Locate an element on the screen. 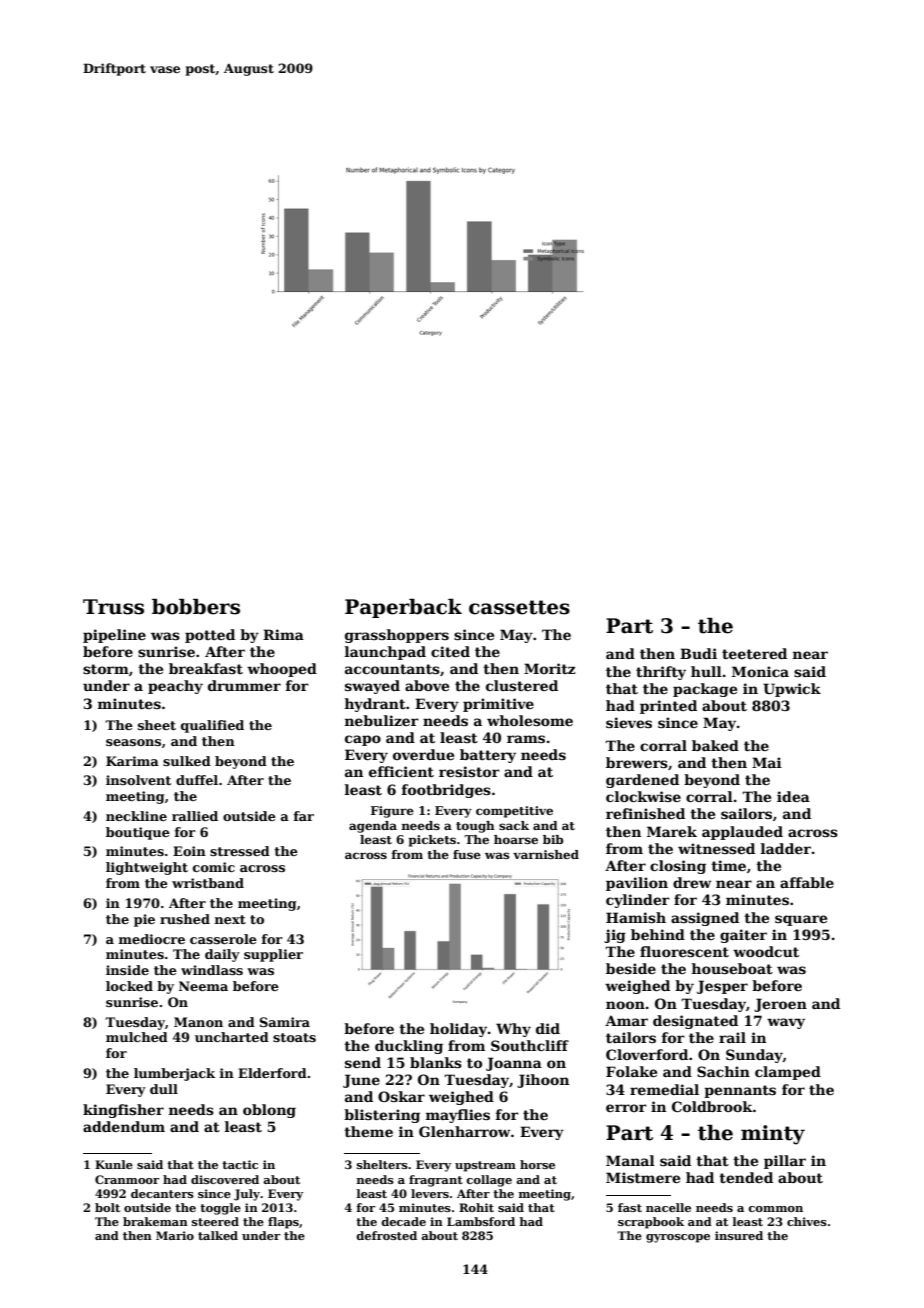 The height and width of the screenshot is (1308, 924). neckline is located at coordinates (136, 816).
